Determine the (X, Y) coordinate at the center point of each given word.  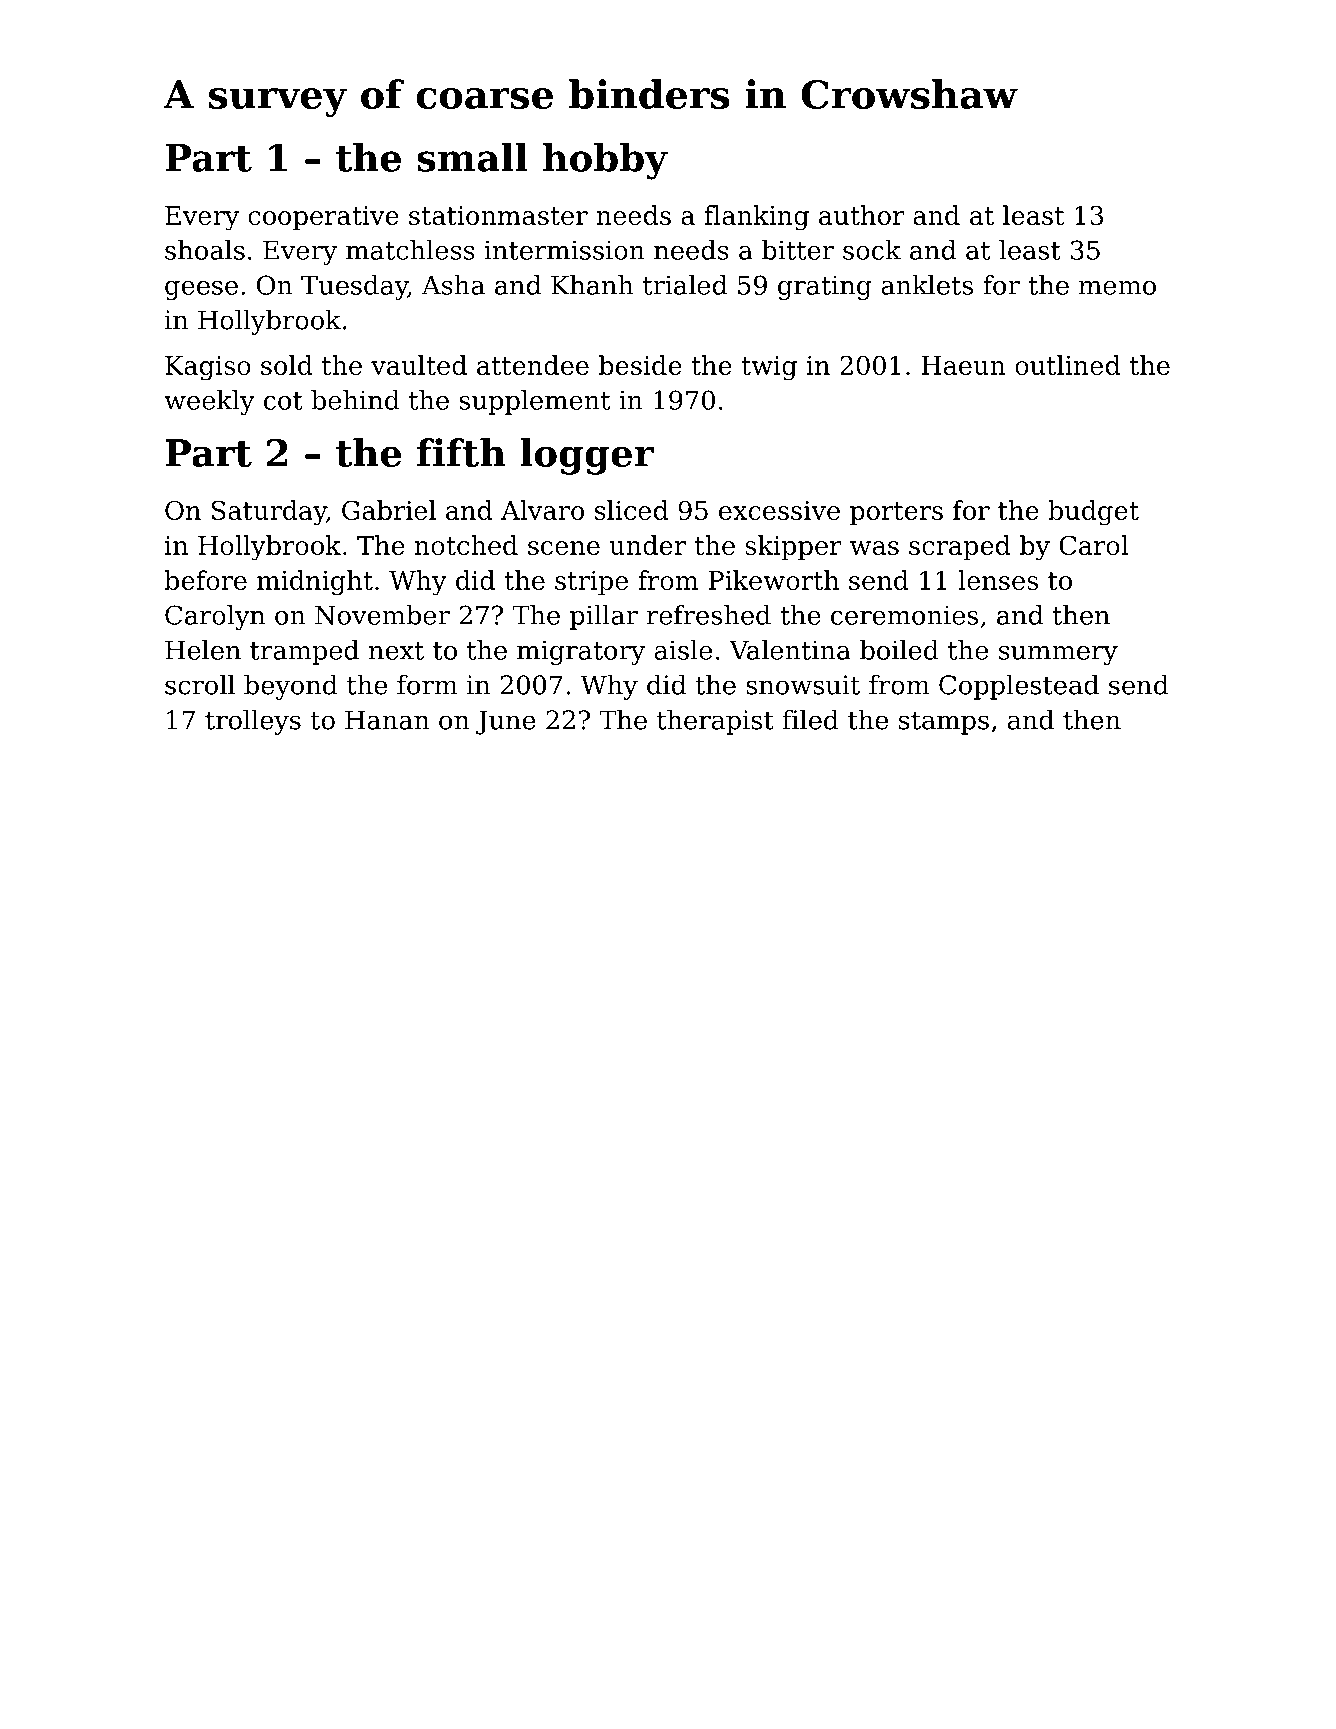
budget (1093, 513)
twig (769, 368)
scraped (959, 547)
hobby (605, 161)
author (862, 215)
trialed (685, 285)
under (648, 545)
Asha (453, 285)
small (472, 157)
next (396, 651)
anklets (927, 285)
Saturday (269, 513)
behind (355, 400)
